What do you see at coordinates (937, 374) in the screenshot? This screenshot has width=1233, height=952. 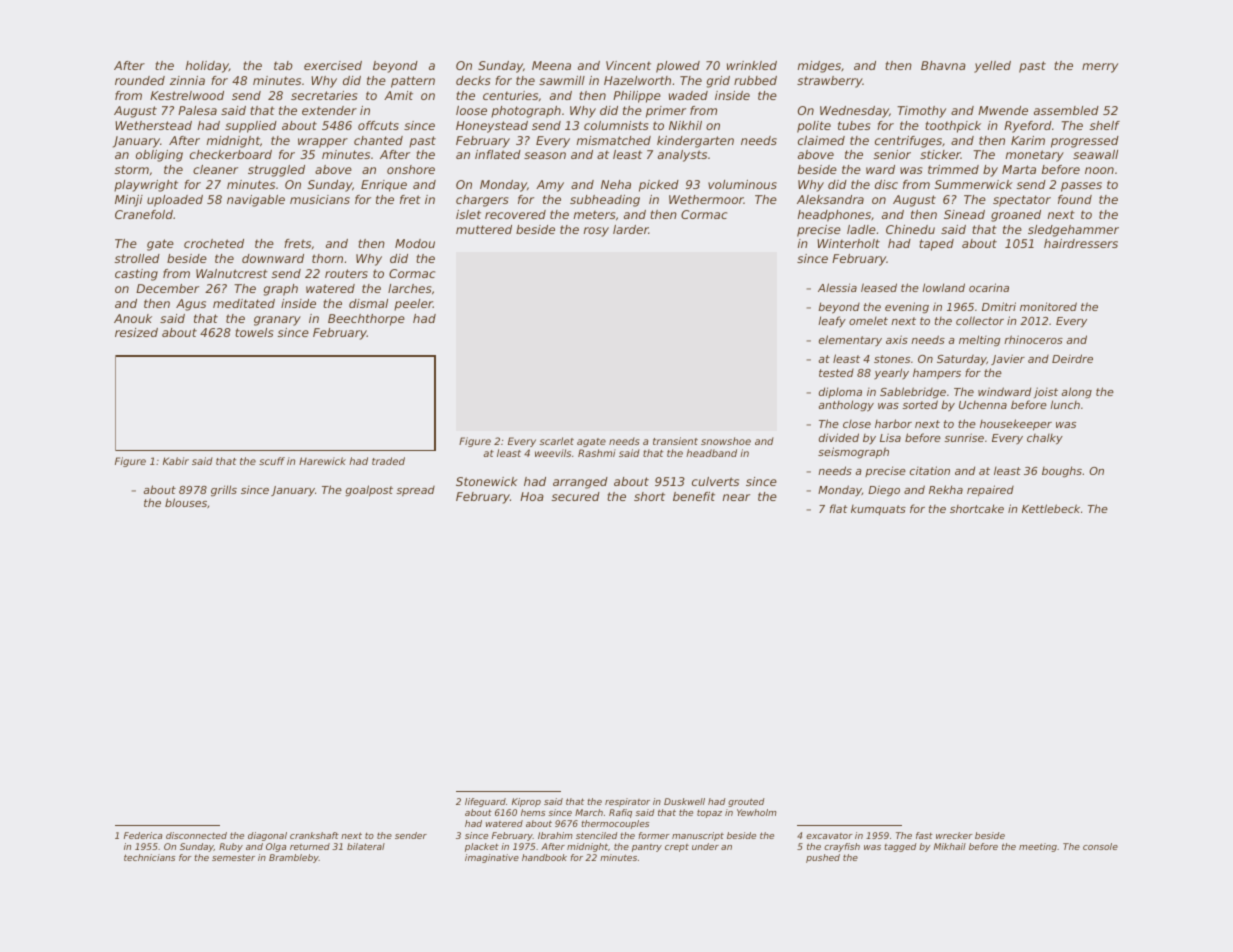 I see `hampers` at bounding box center [937, 374].
